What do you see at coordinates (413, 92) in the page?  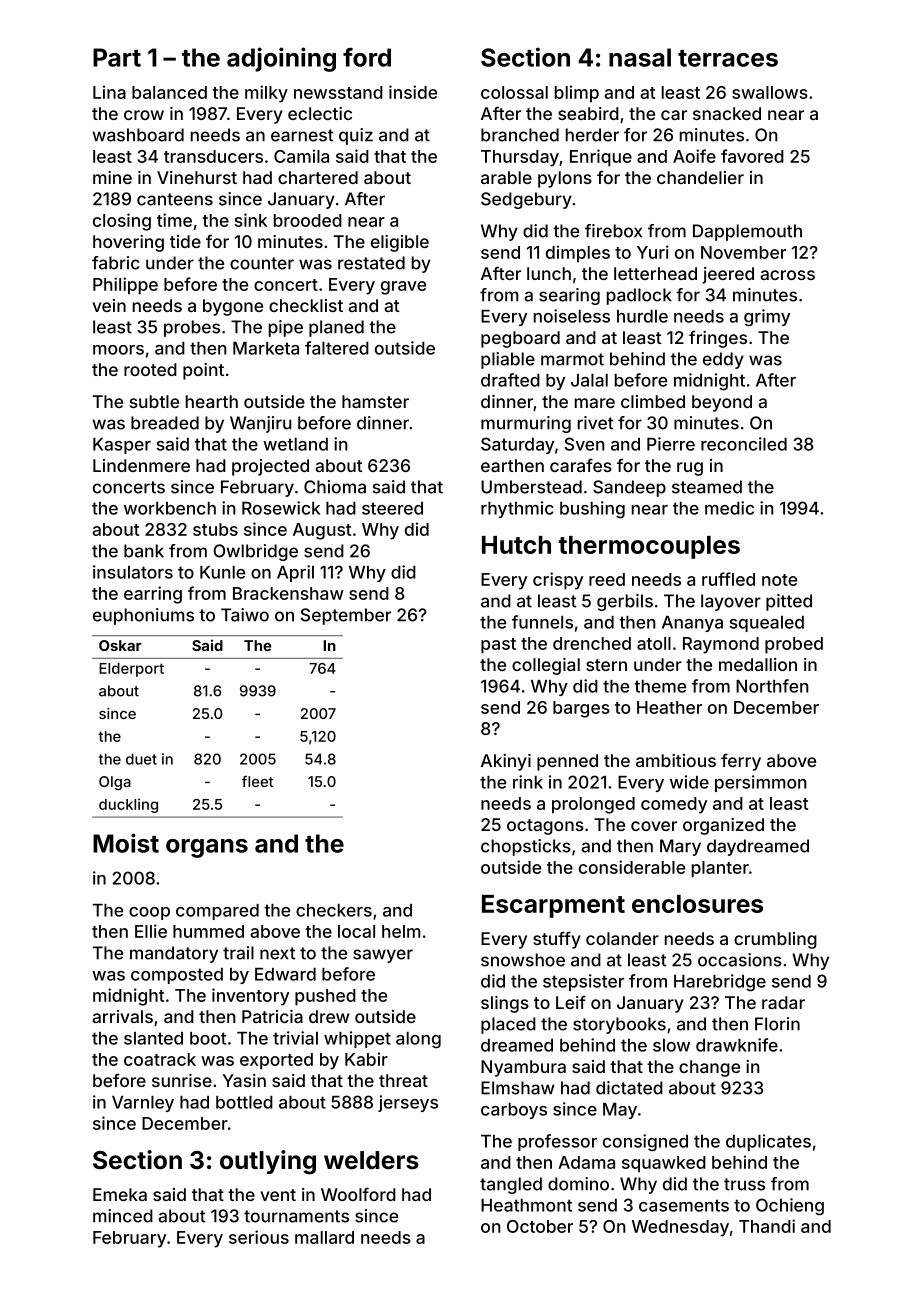 I see `inside` at bounding box center [413, 92].
